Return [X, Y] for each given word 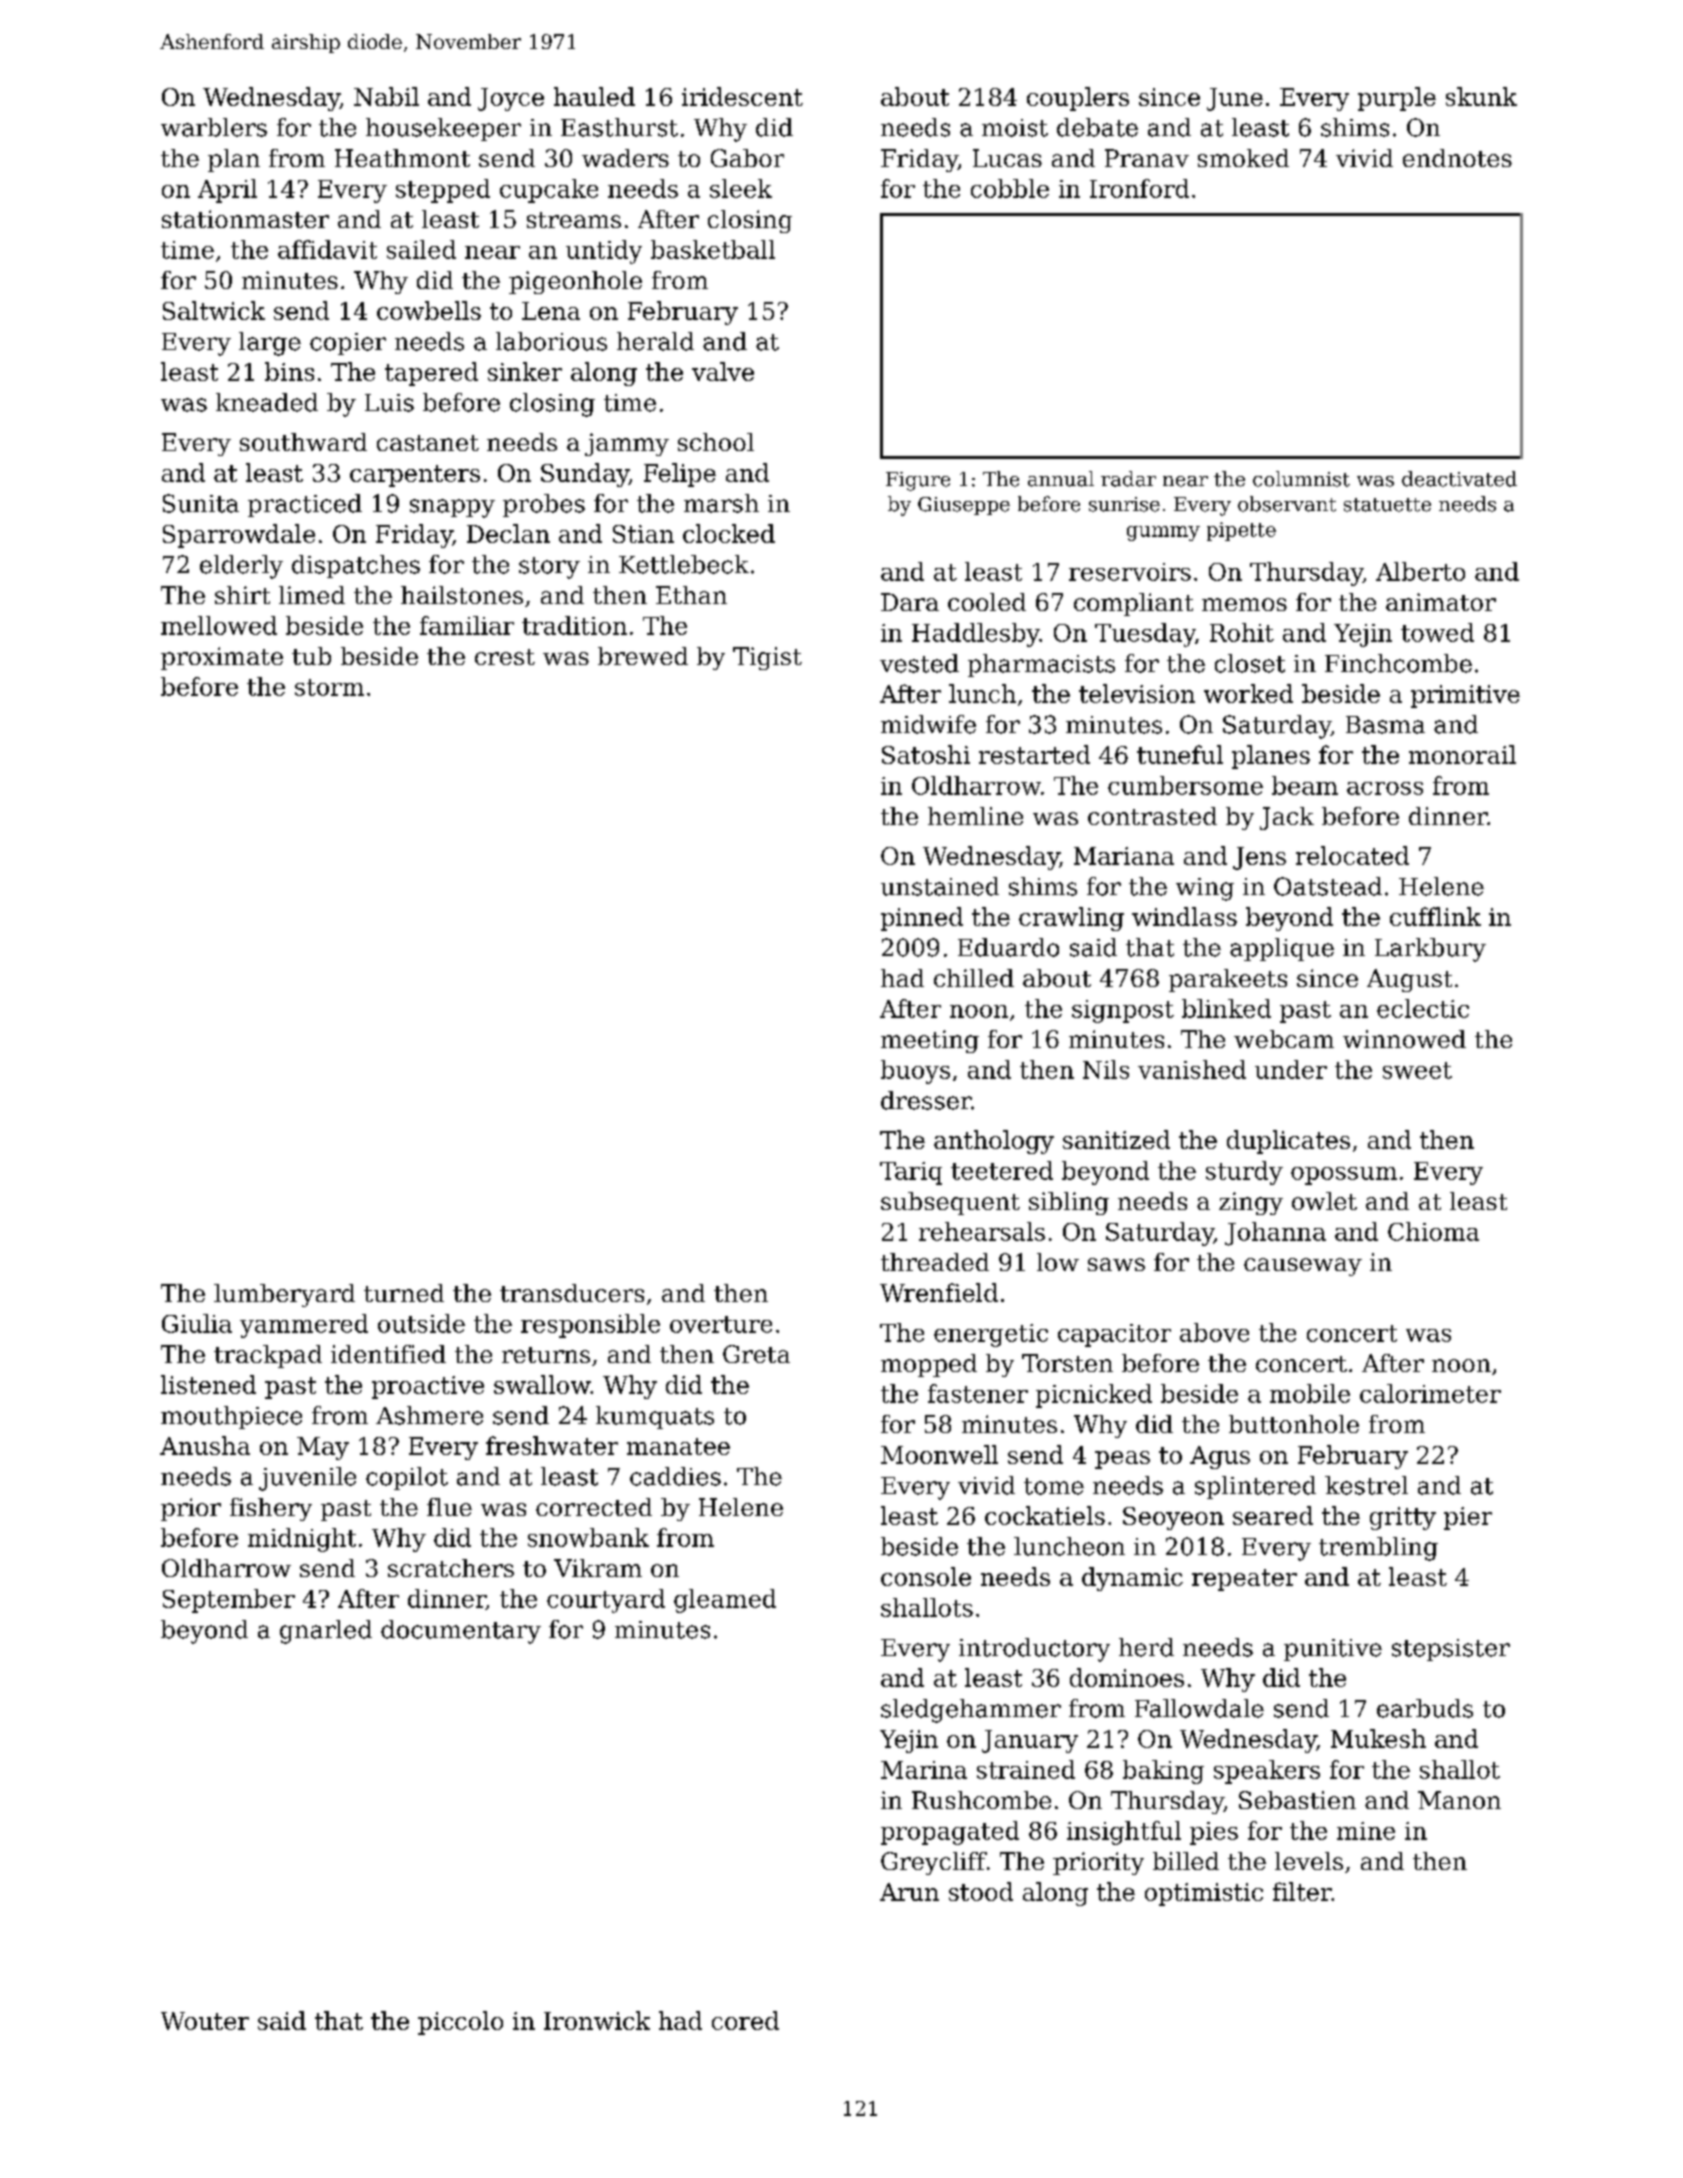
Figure [918, 481]
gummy [1163, 533]
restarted [1034, 754]
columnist [1301, 479]
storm [329, 687]
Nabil [386, 96]
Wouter [205, 2021]
